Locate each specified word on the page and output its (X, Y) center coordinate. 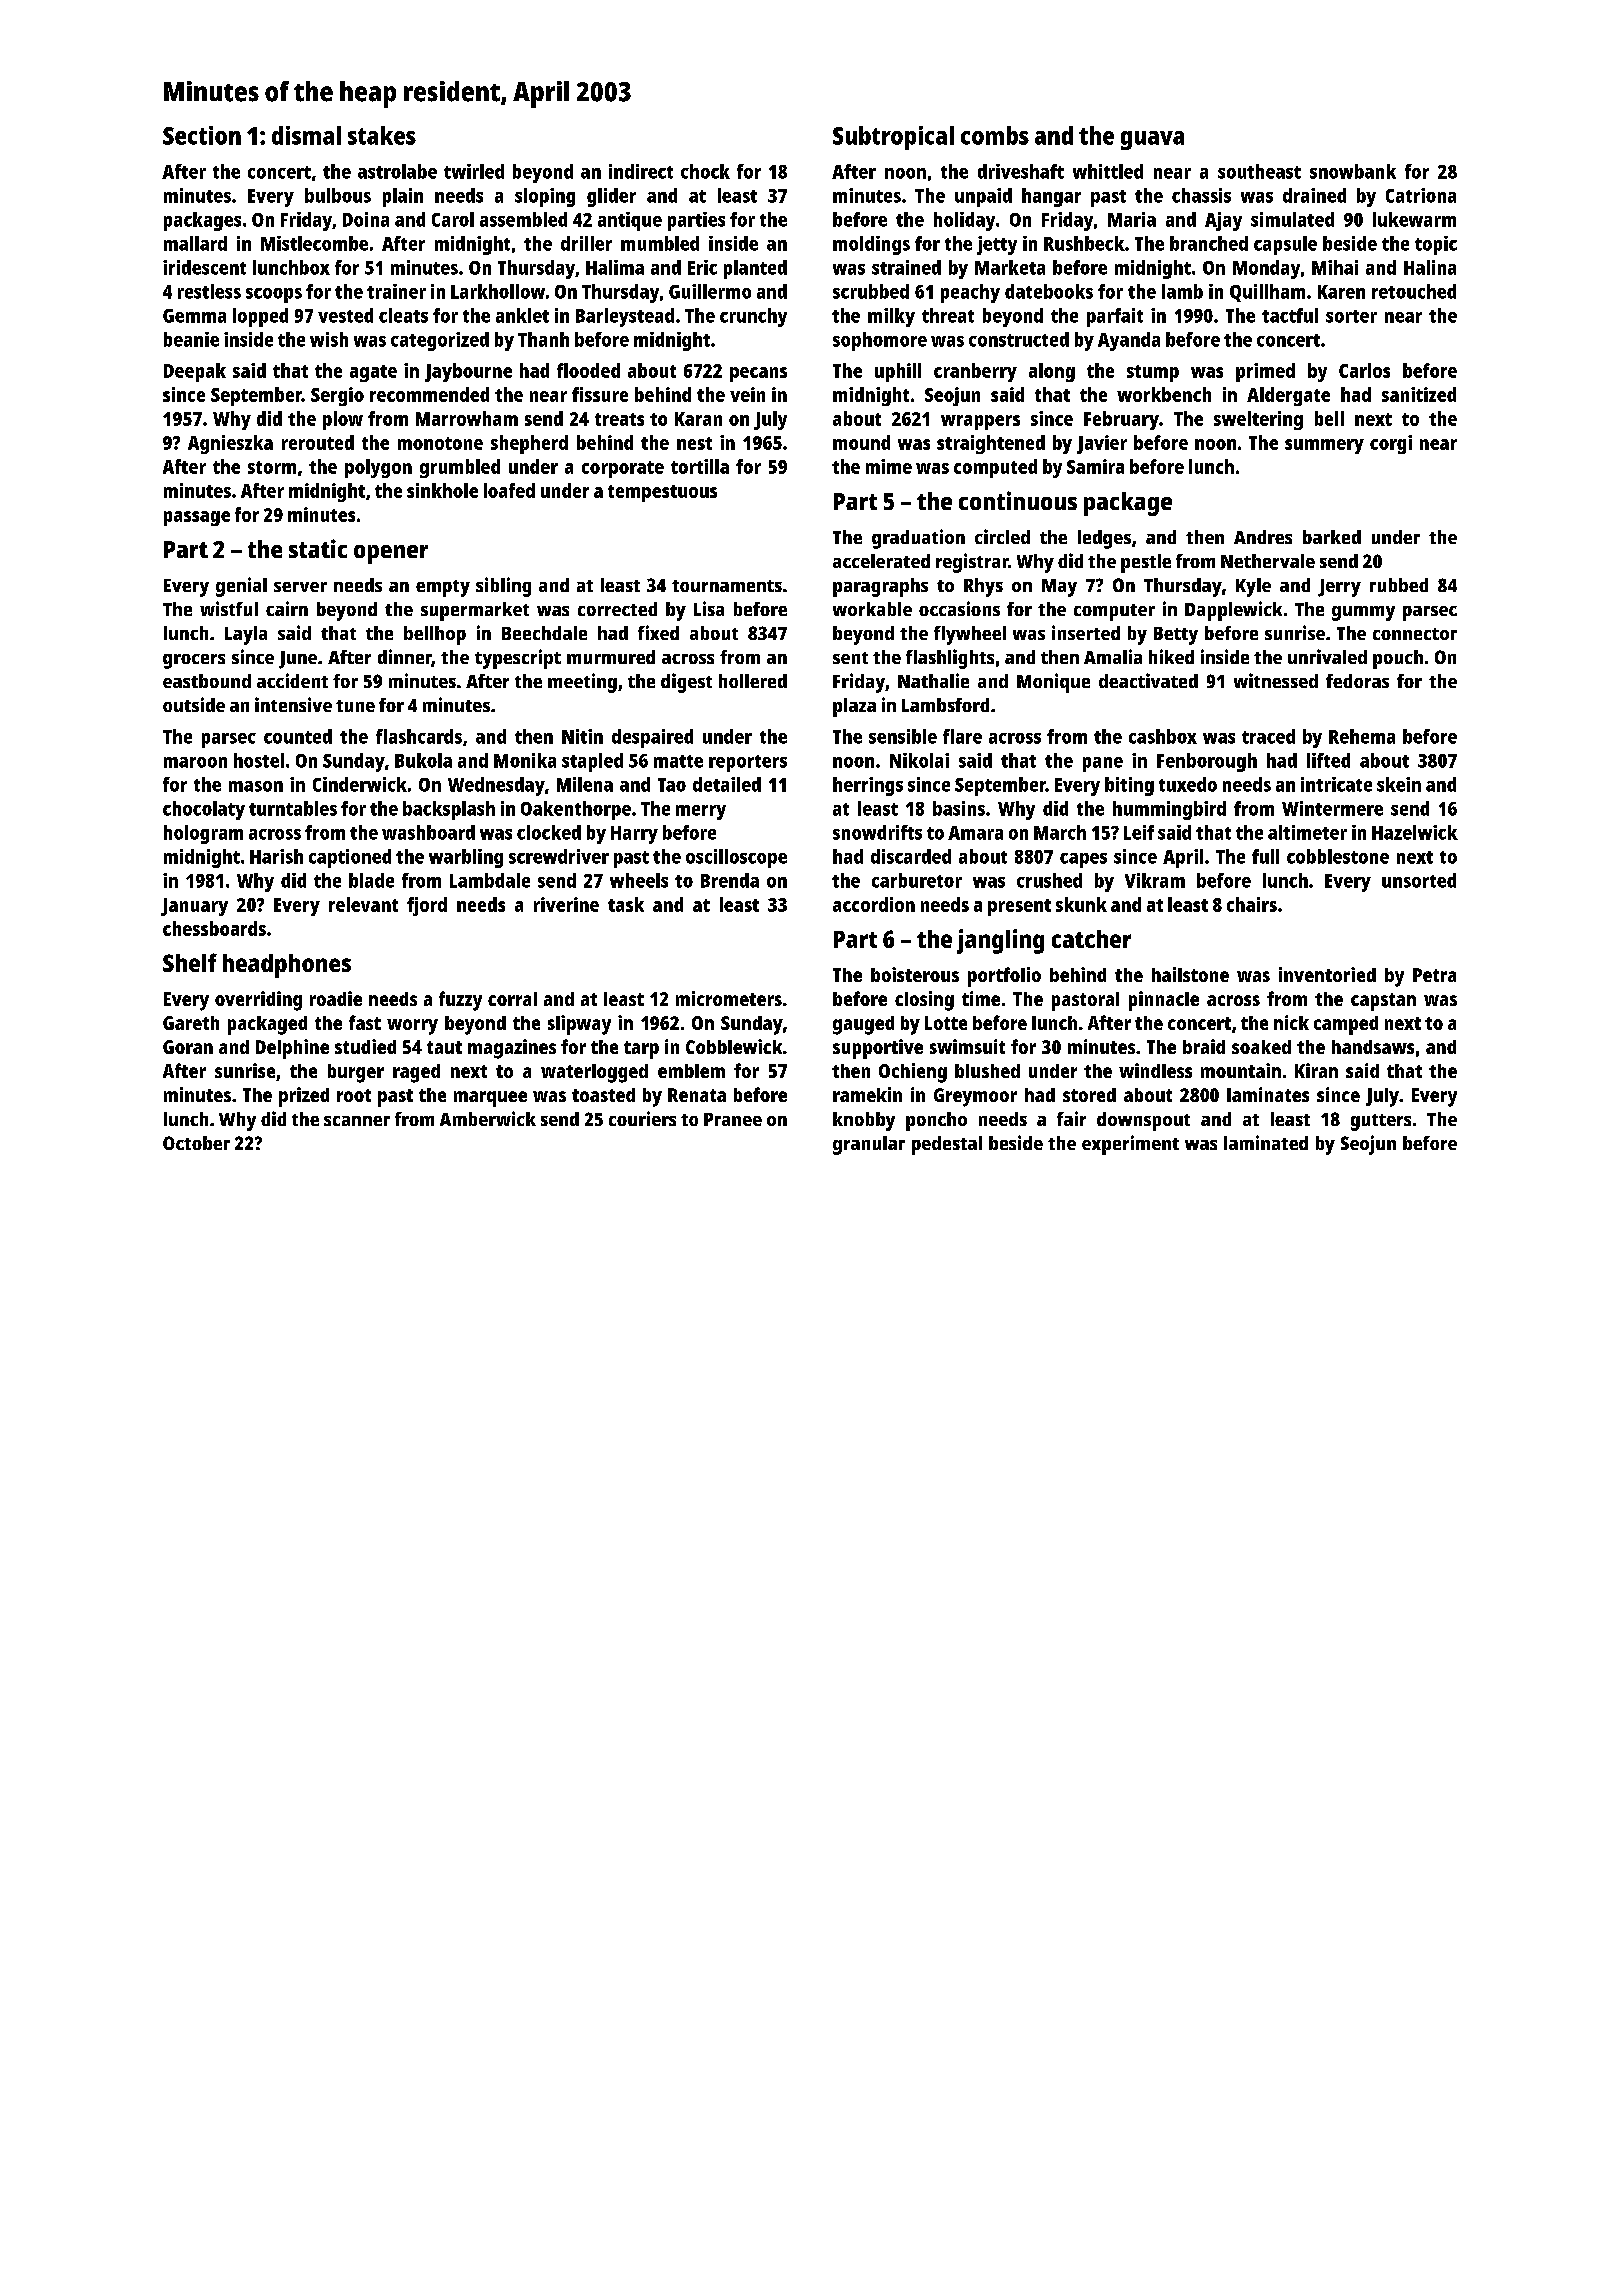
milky (891, 317)
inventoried (1327, 974)
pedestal (947, 1145)
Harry (634, 835)
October (196, 1143)
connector (1415, 634)
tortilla (700, 466)
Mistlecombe (314, 243)
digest (686, 683)
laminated (1266, 1142)
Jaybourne (468, 372)
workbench (1164, 394)
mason (256, 786)
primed (1265, 372)
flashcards (419, 736)
